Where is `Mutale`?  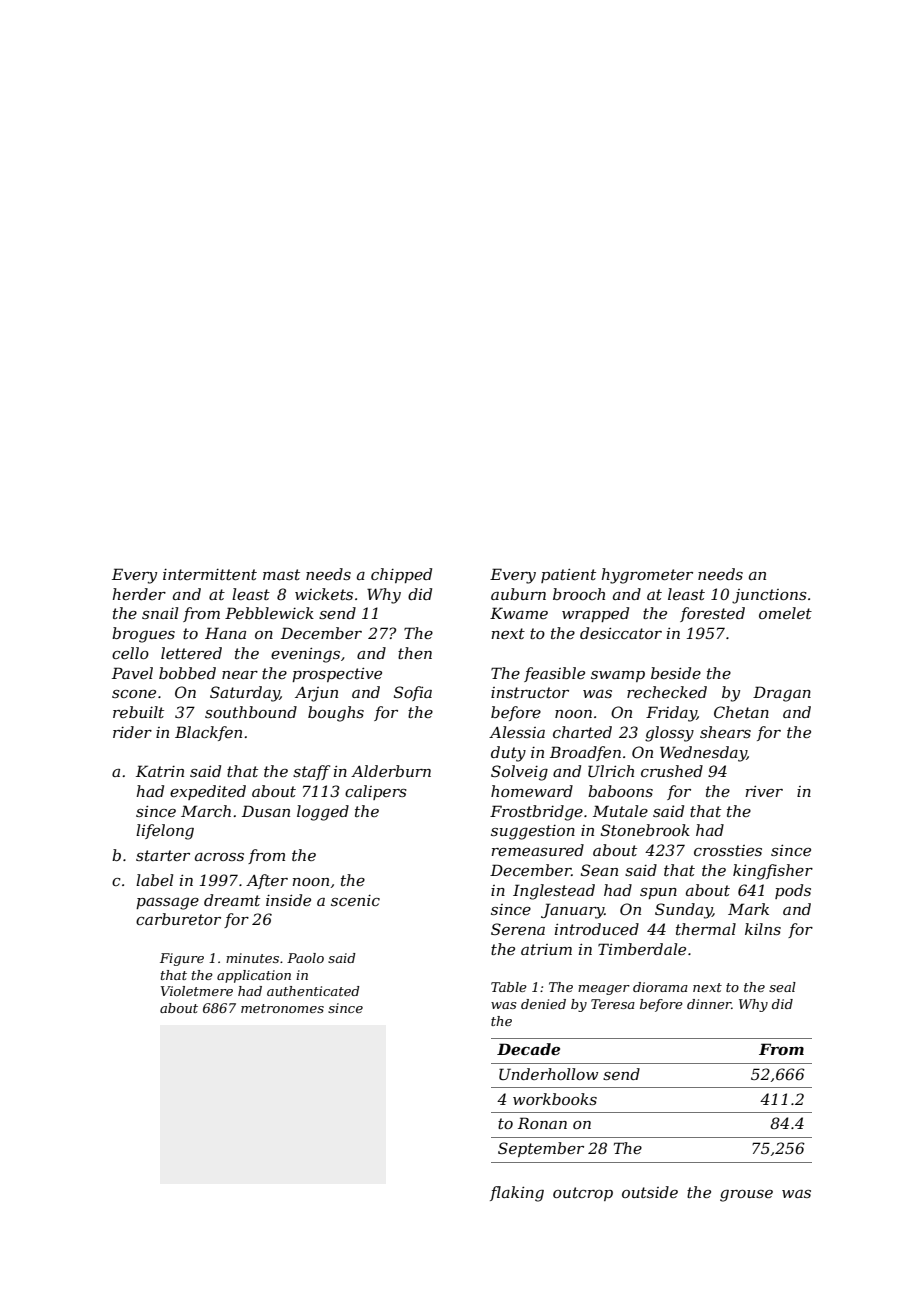 Mutale is located at coordinates (620, 811).
